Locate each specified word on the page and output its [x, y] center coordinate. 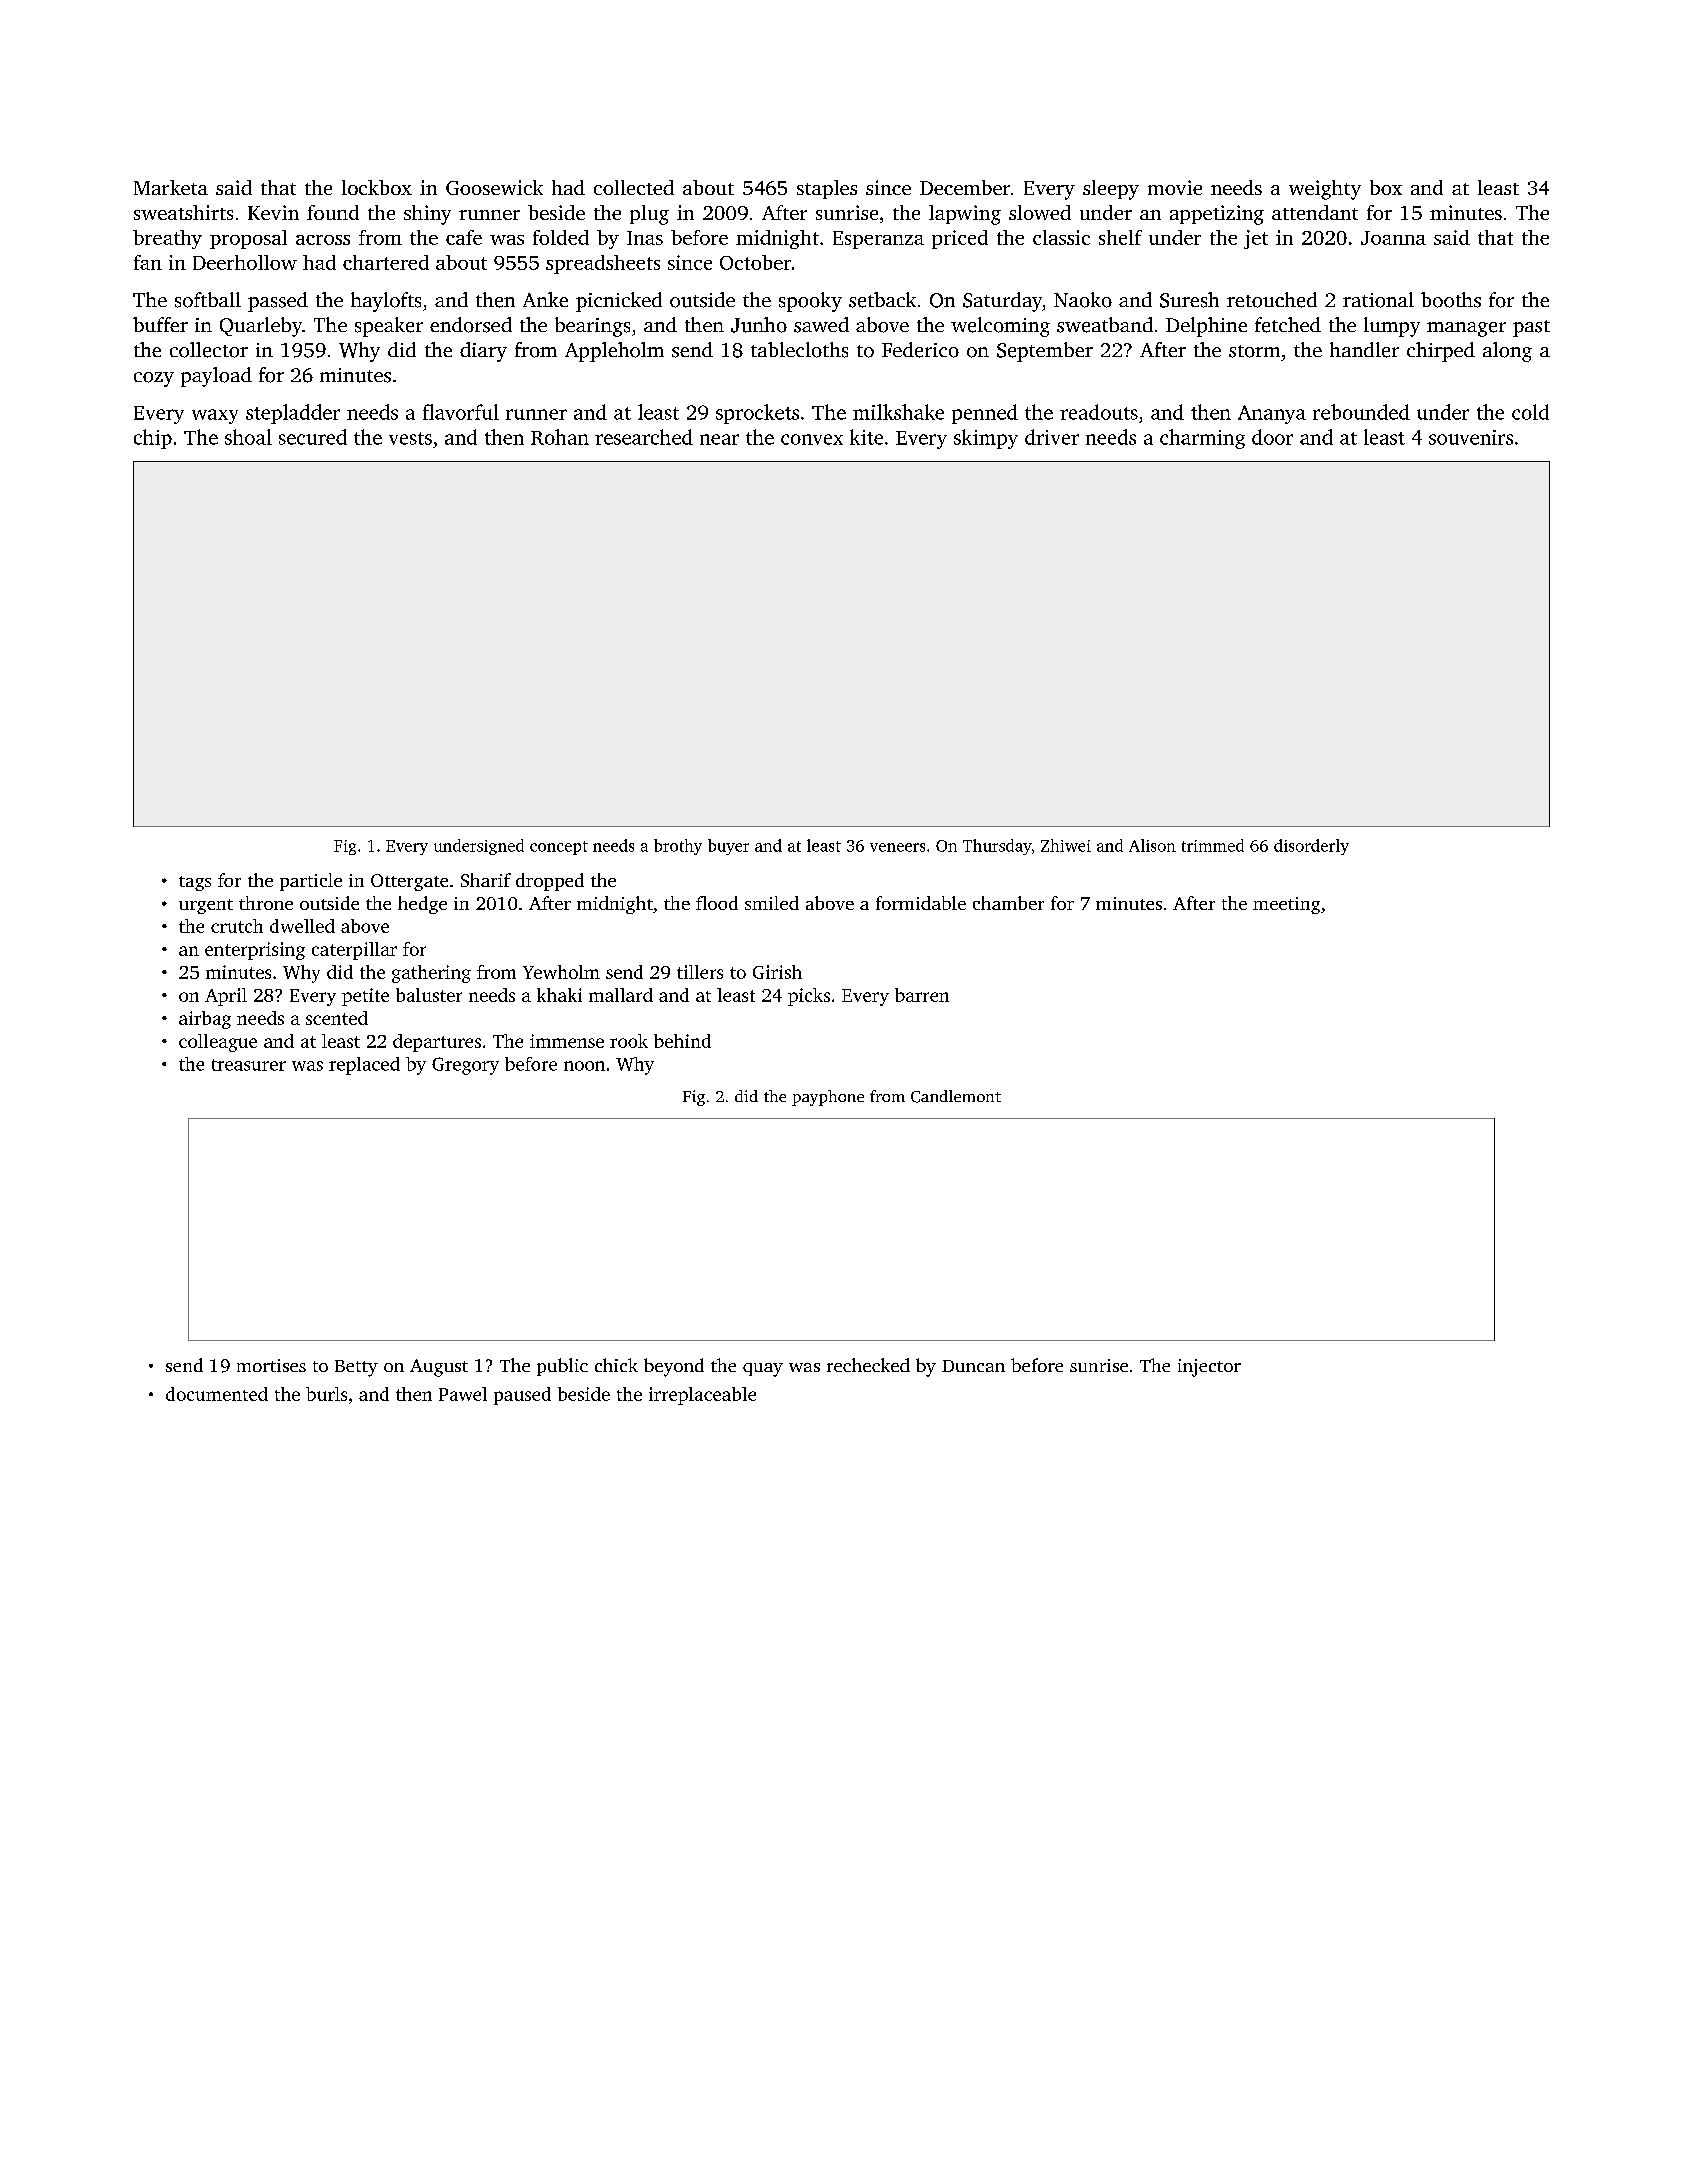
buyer [728, 847]
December [965, 187]
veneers [897, 847]
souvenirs [1471, 437]
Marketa [171, 187]
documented [217, 1394]
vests [410, 438]
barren [922, 995]
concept [559, 848]
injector [1209, 1368]
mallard [621, 995]
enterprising [255, 951]
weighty [1325, 190]
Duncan [973, 1366]
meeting [1286, 905]
